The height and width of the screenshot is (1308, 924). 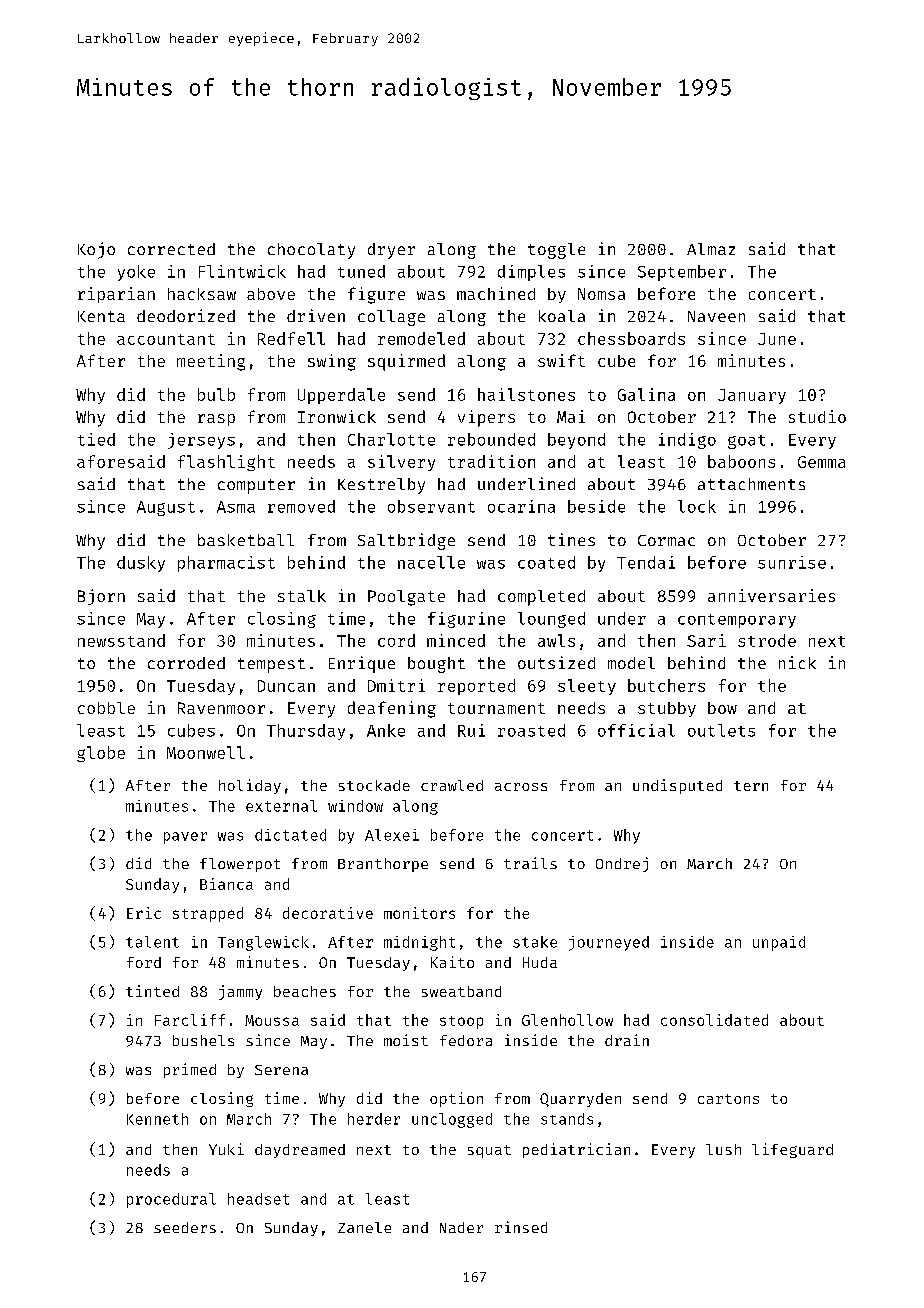 What do you see at coordinates (250, 786) in the screenshot?
I see `holiday` at bounding box center [250, 786].
